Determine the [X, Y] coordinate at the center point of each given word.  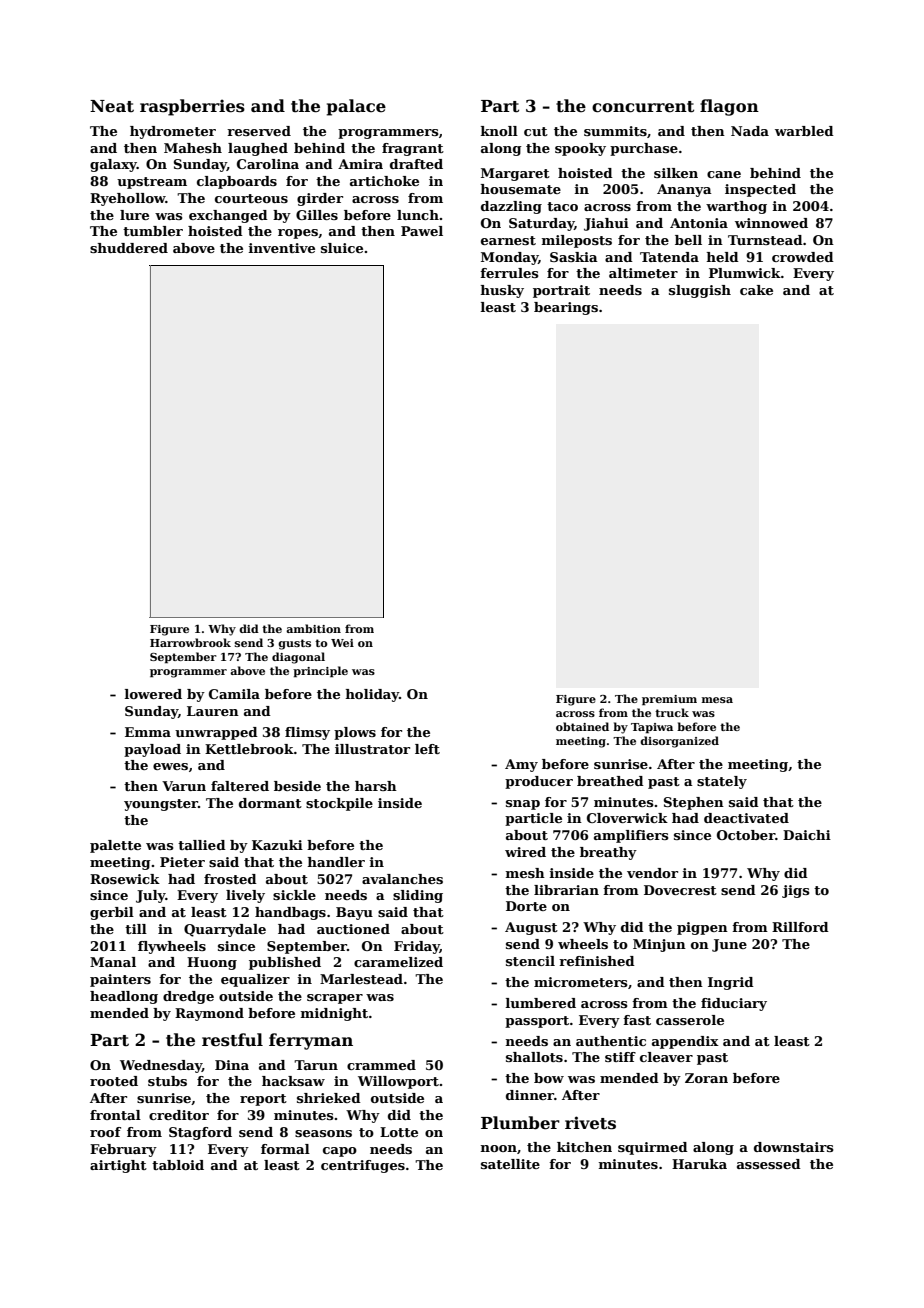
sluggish [700, 291]
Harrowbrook [190, 642]
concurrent [643, 107]
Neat [112, 106]
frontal [115, 1115]
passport [537, 1022]
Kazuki [277, 845]
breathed [610, 781]
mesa [717, 700]
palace [356, 107]
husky [502, 291]
